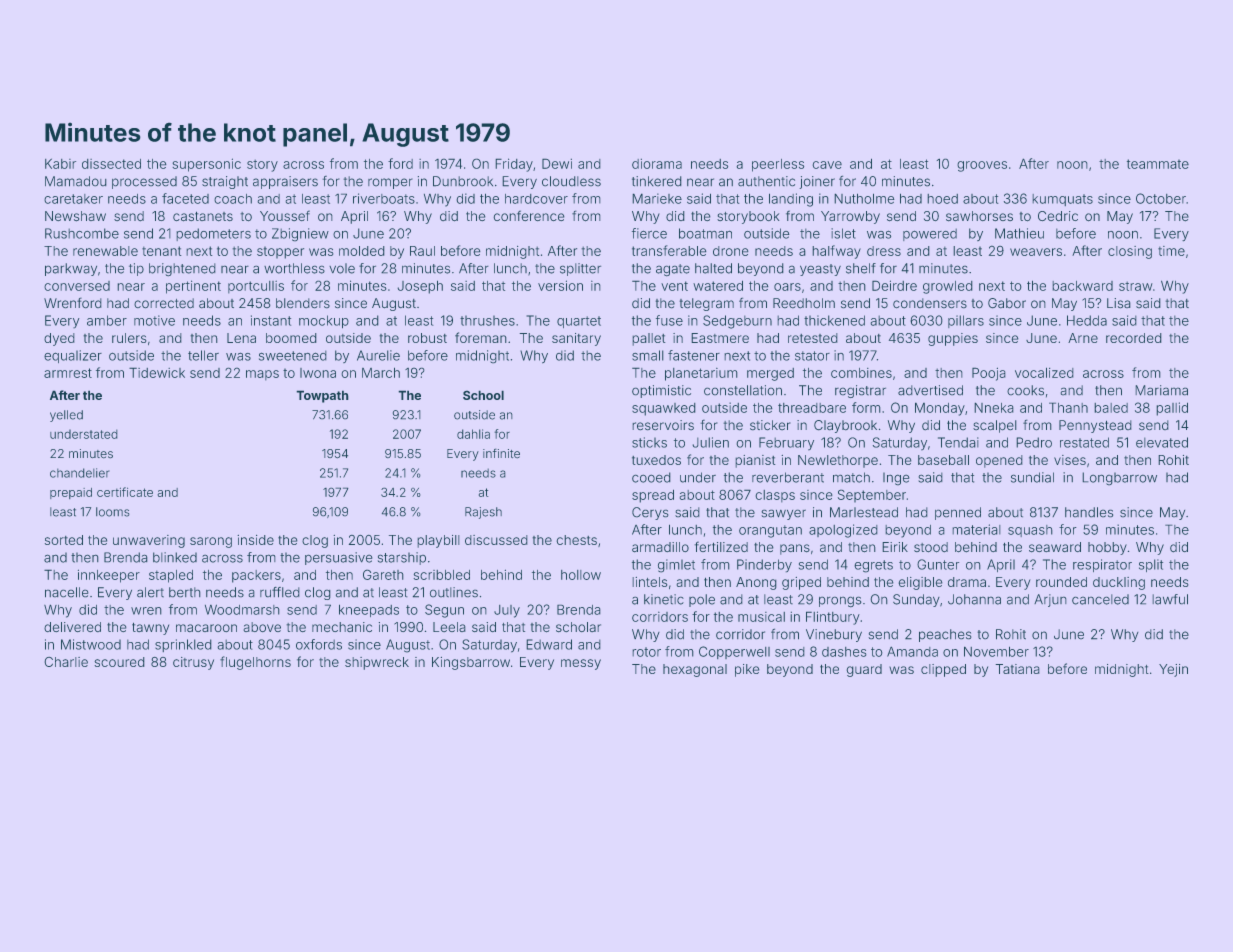 The height and width of the screenshot is (952, 1233). What do you see at coordinates (791, 200) in the screenshot?
I see `landing` at bounding box center [791, 200].
